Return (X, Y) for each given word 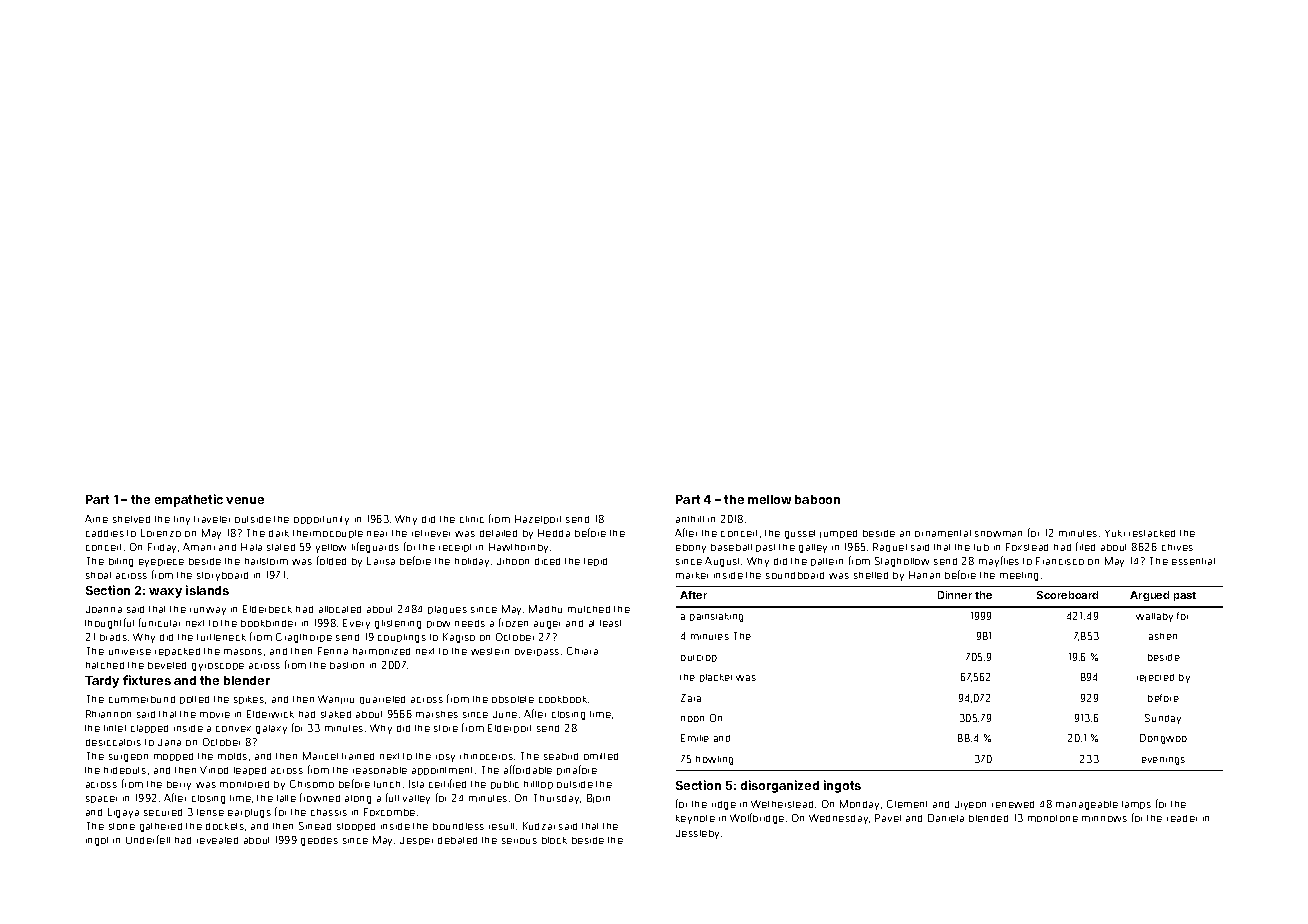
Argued (1149, 596)
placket (716, 678)
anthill (690, 519)
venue (245, 500)
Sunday (1163, 719)
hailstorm (266, 561)
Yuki (1115, 533)
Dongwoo (1163, 739)
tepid (595, 562)
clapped (149, 729)
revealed (217, 840)
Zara (691, 698)
